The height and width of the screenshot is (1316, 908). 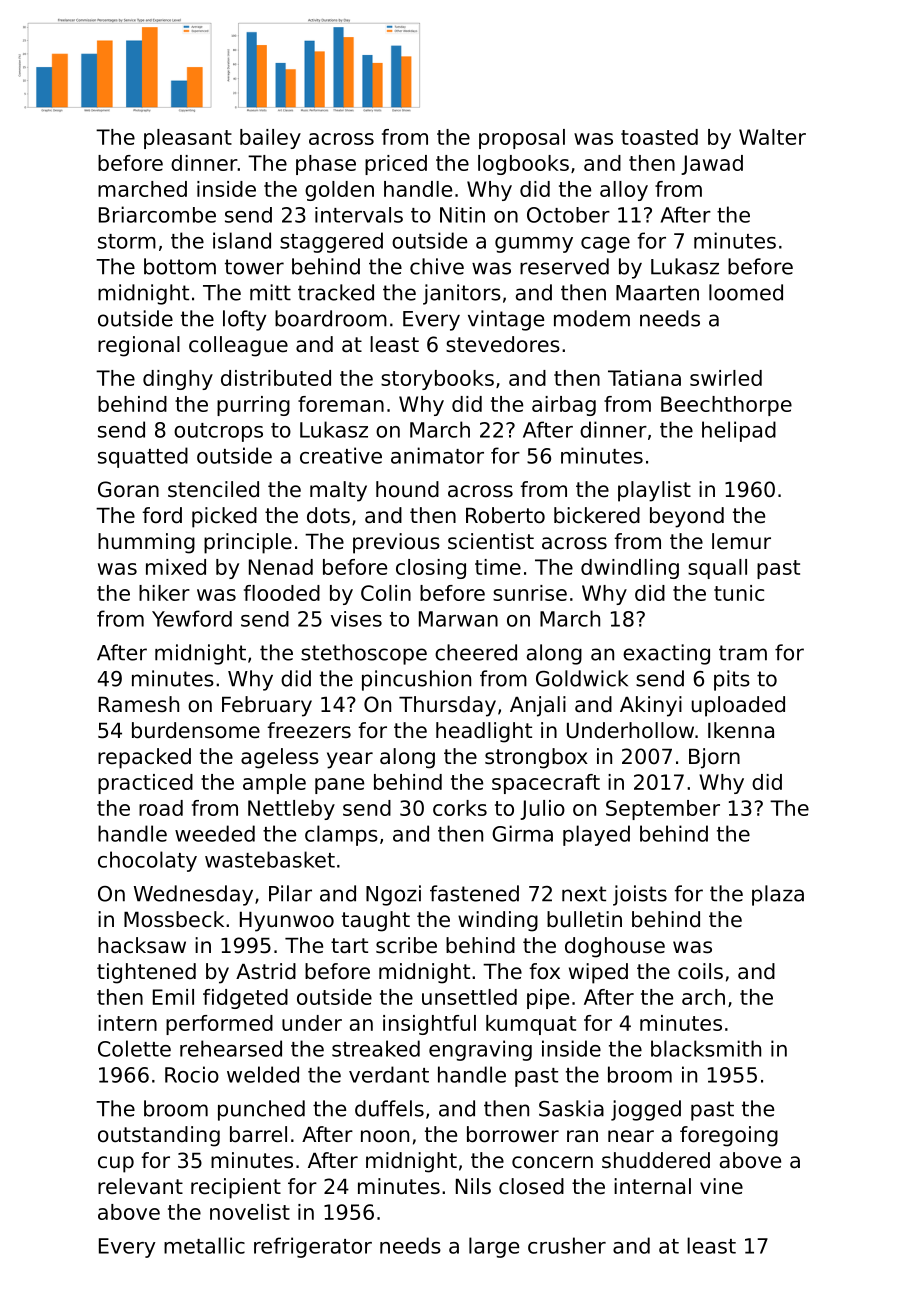 I want to click on ageless, so click(x=280, y=758).
